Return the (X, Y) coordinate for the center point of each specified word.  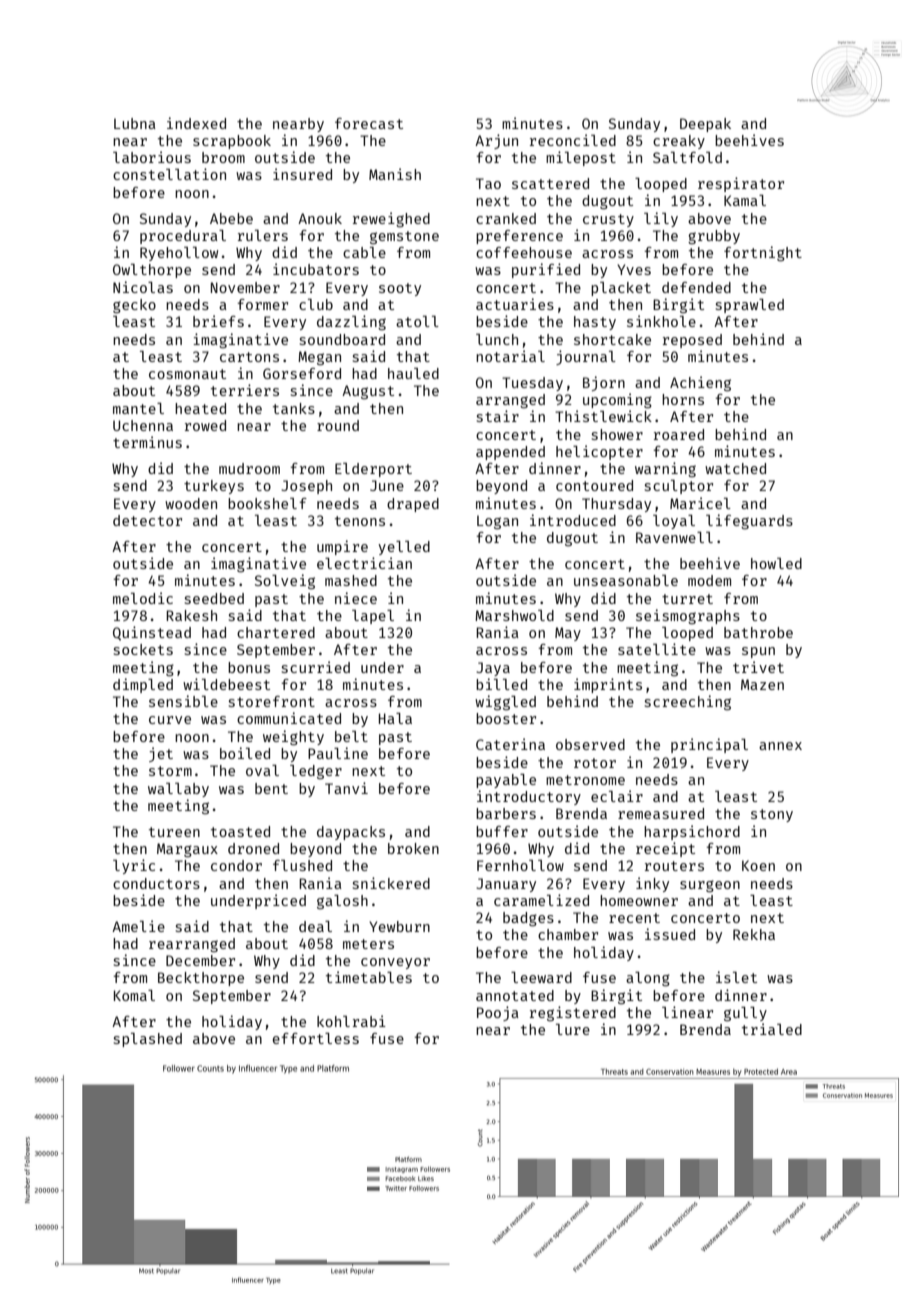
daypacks (351, 833)
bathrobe (758, 632)
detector (147, 520)
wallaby (178, 790)
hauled (413, 373)
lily (661, 219)
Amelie (138, 926)
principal (709, 745)
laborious (152, 157)
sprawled (750, 306)
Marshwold (514, 615)
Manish (395, 174)
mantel (138, 408)
